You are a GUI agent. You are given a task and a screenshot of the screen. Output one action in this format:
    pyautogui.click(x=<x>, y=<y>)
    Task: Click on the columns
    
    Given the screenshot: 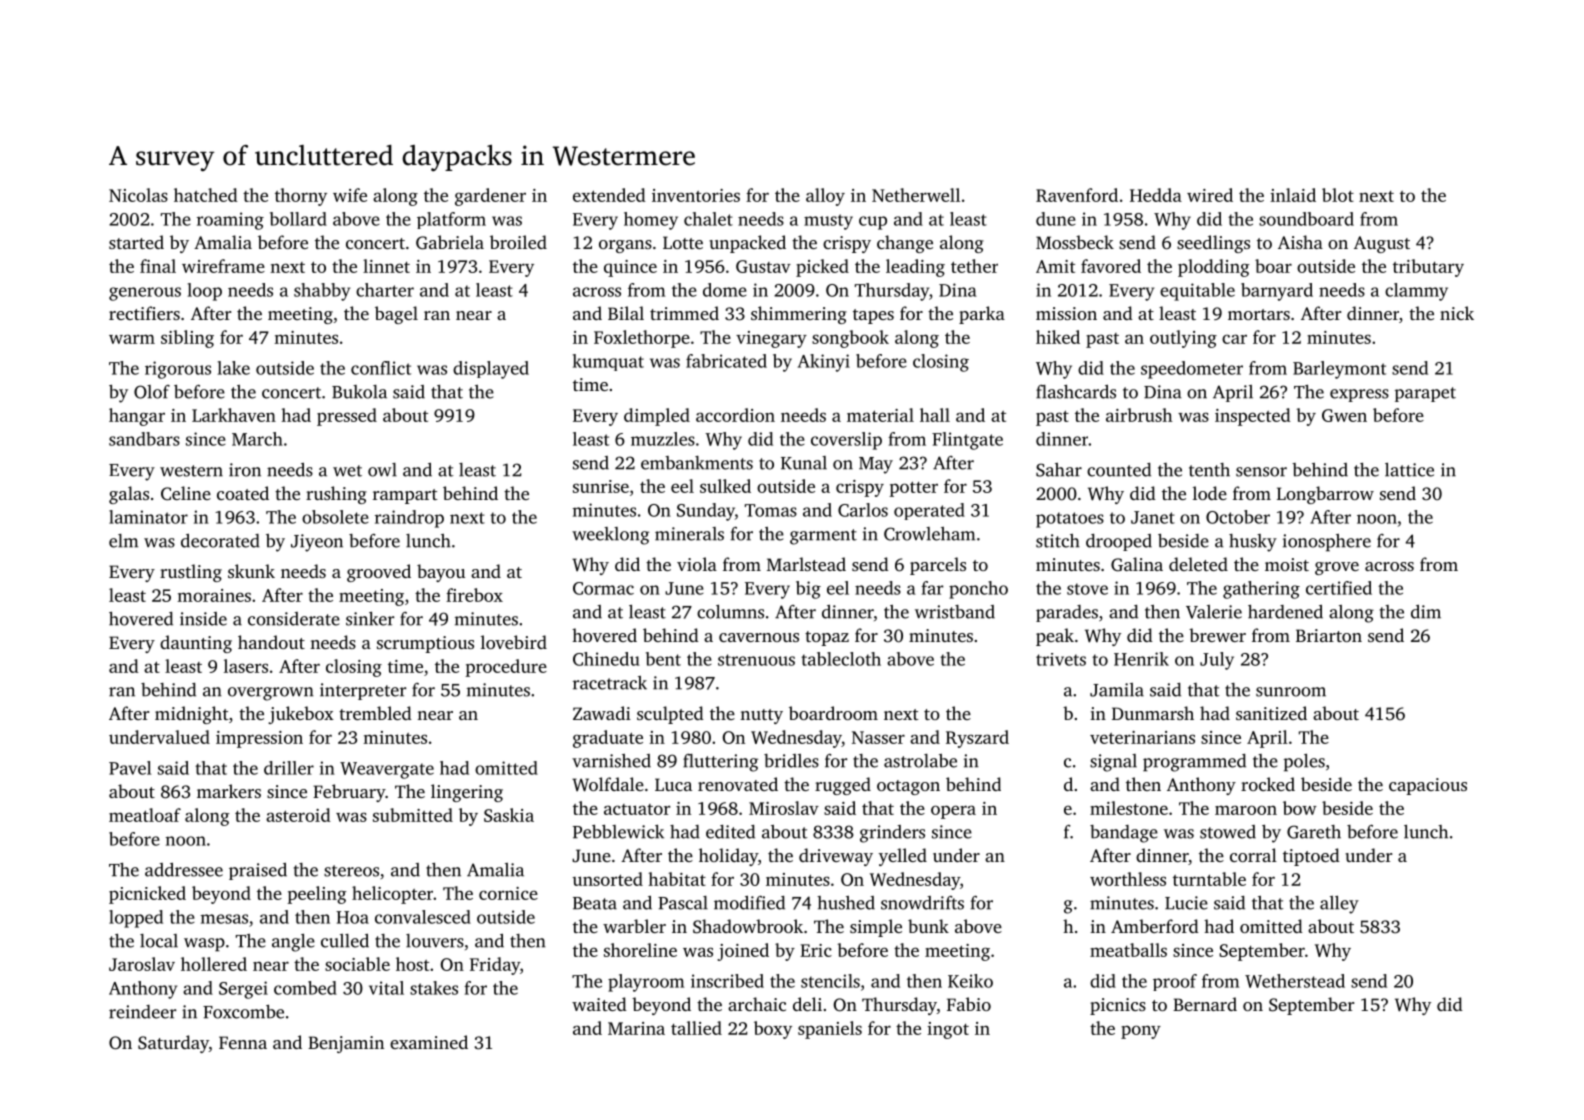 What is the action you would take?
    pyautogui.click(x=730, y=612)
